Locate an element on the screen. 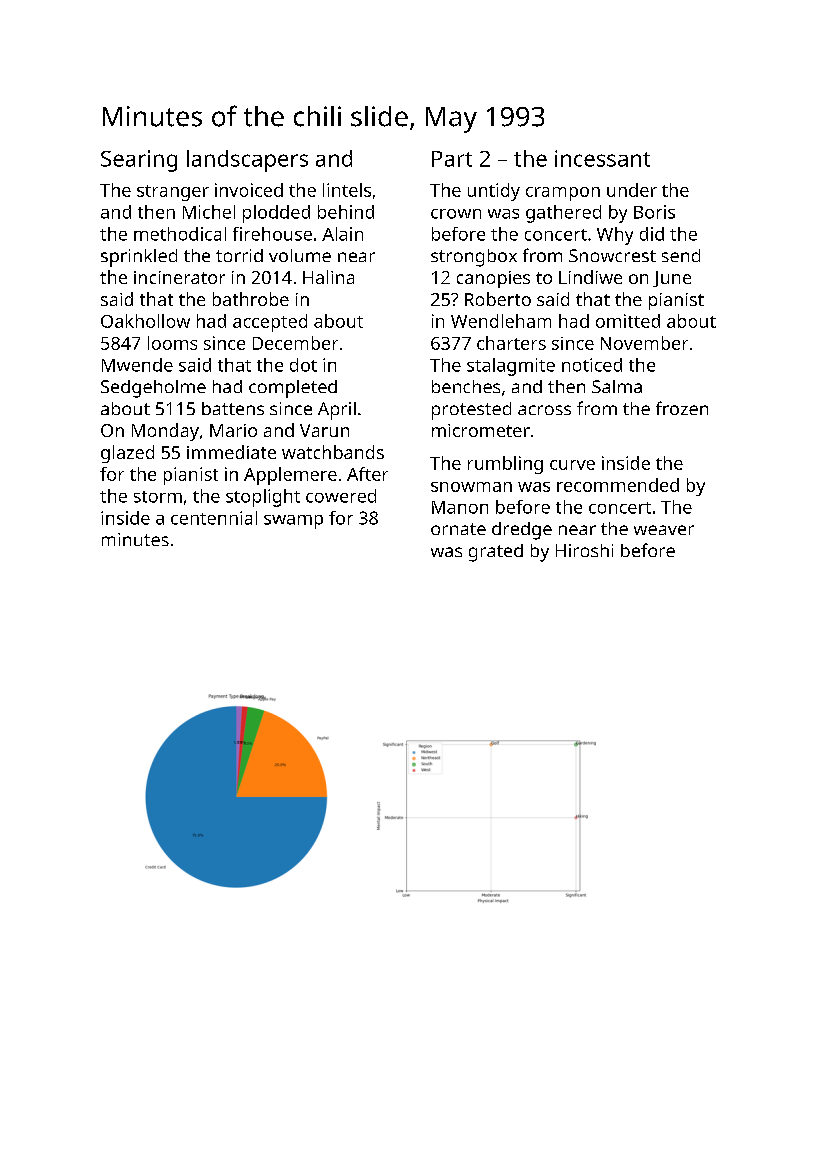  storm is located at coordinates (158, 497).
